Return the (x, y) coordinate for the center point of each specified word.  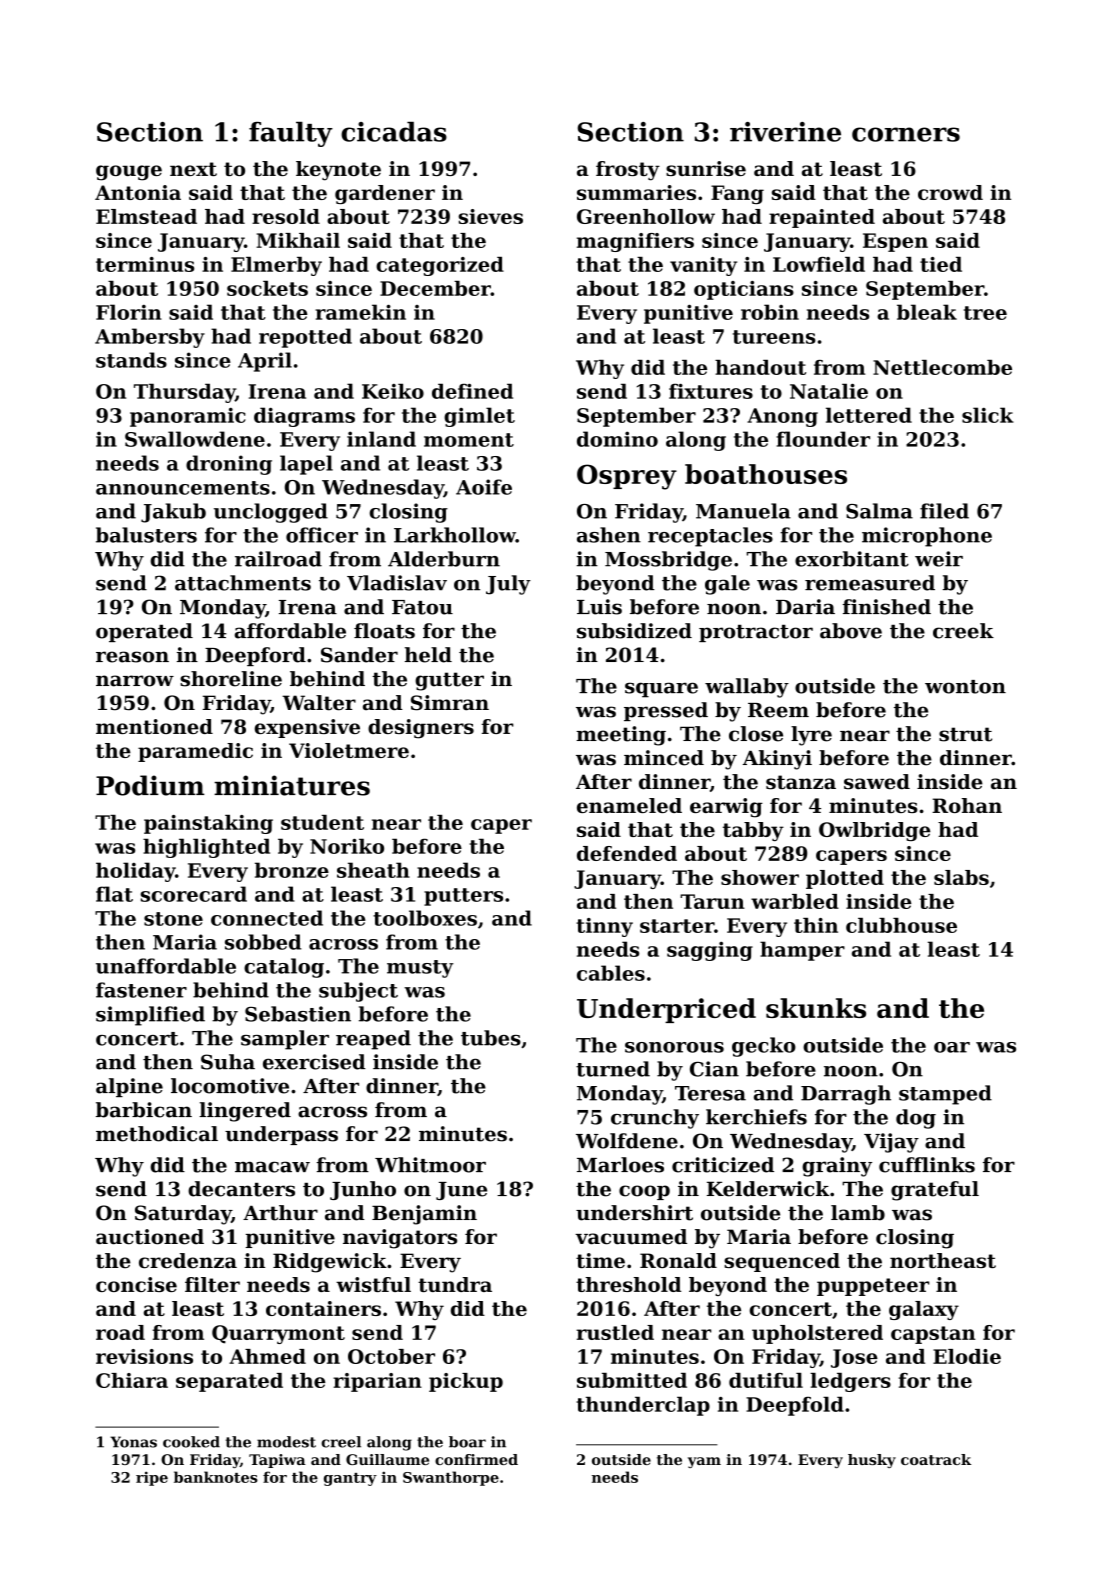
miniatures (292, 785)
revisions (144, 1356)
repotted (305, 338)
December (435, 288)
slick (988, 415)
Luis (599, 607)
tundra (455, 1284)
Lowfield (819, 264)
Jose (854, 1358)
